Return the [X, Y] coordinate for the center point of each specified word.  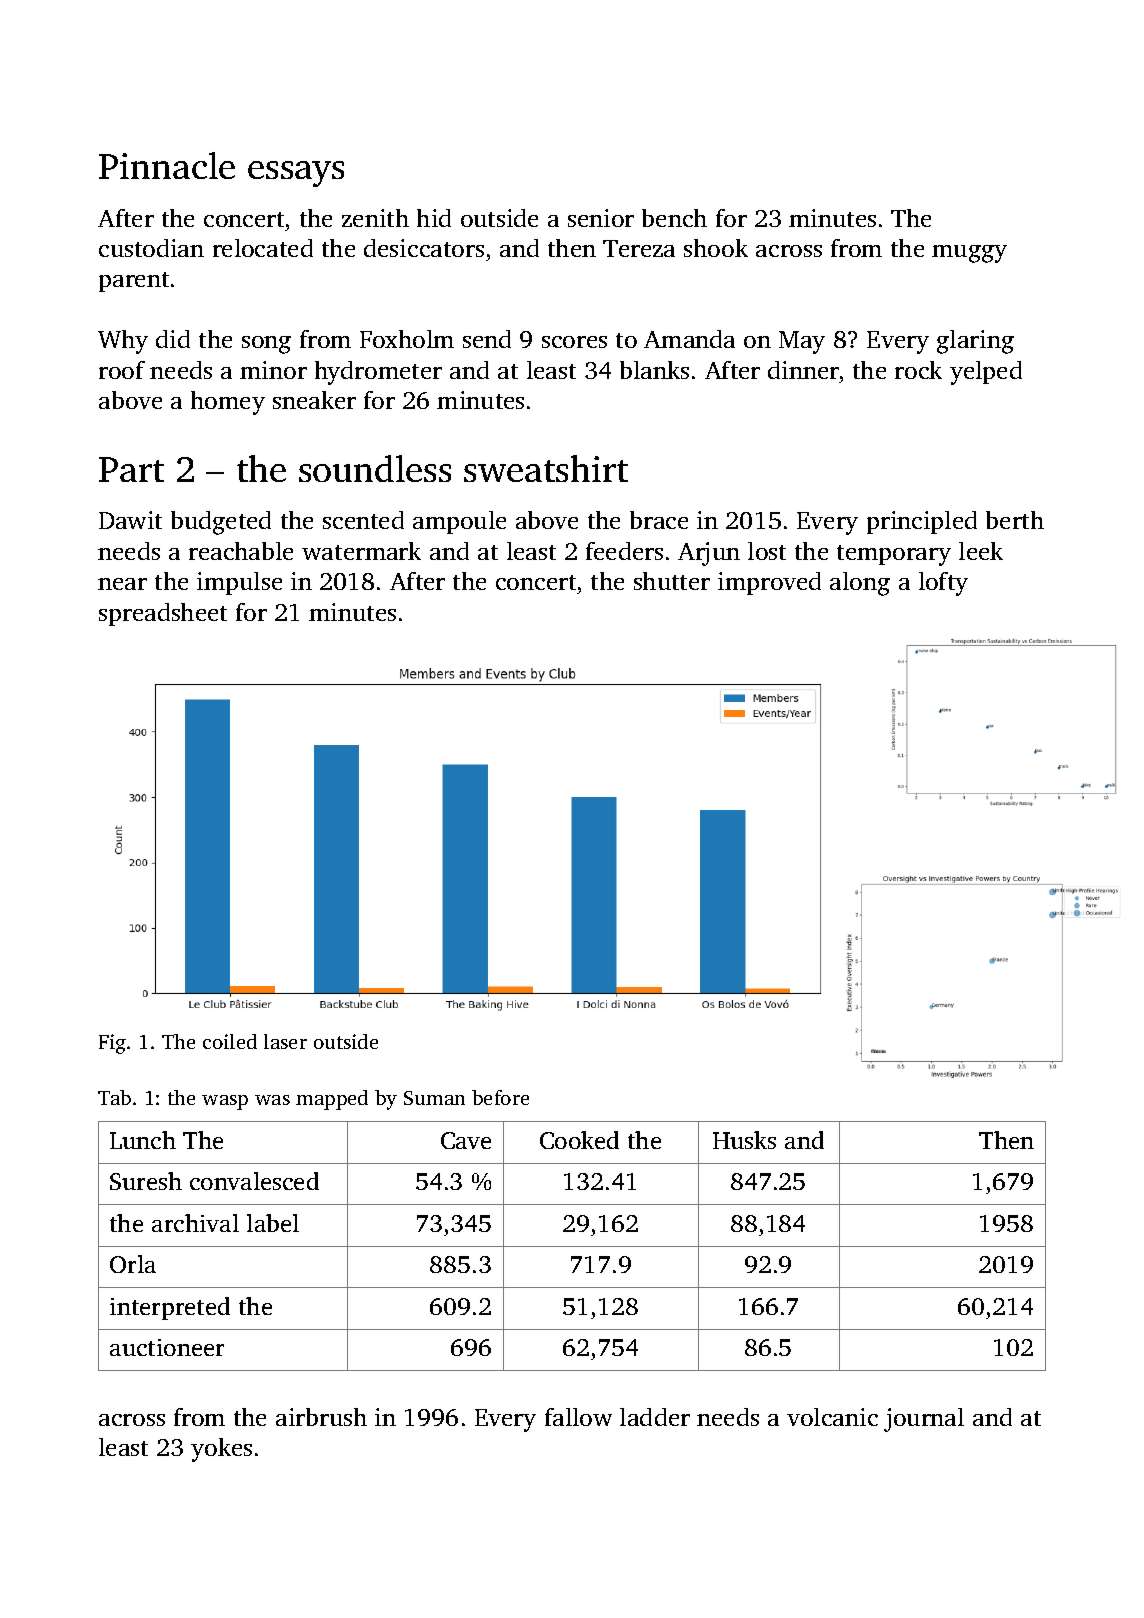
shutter [672, 581]
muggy [969, 254]
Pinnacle [167, 165]
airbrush [321, 1417]
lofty [943, 584]
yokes [221, 1450]
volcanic [832, 1417]
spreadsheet [163, 614]
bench [674, 218]
